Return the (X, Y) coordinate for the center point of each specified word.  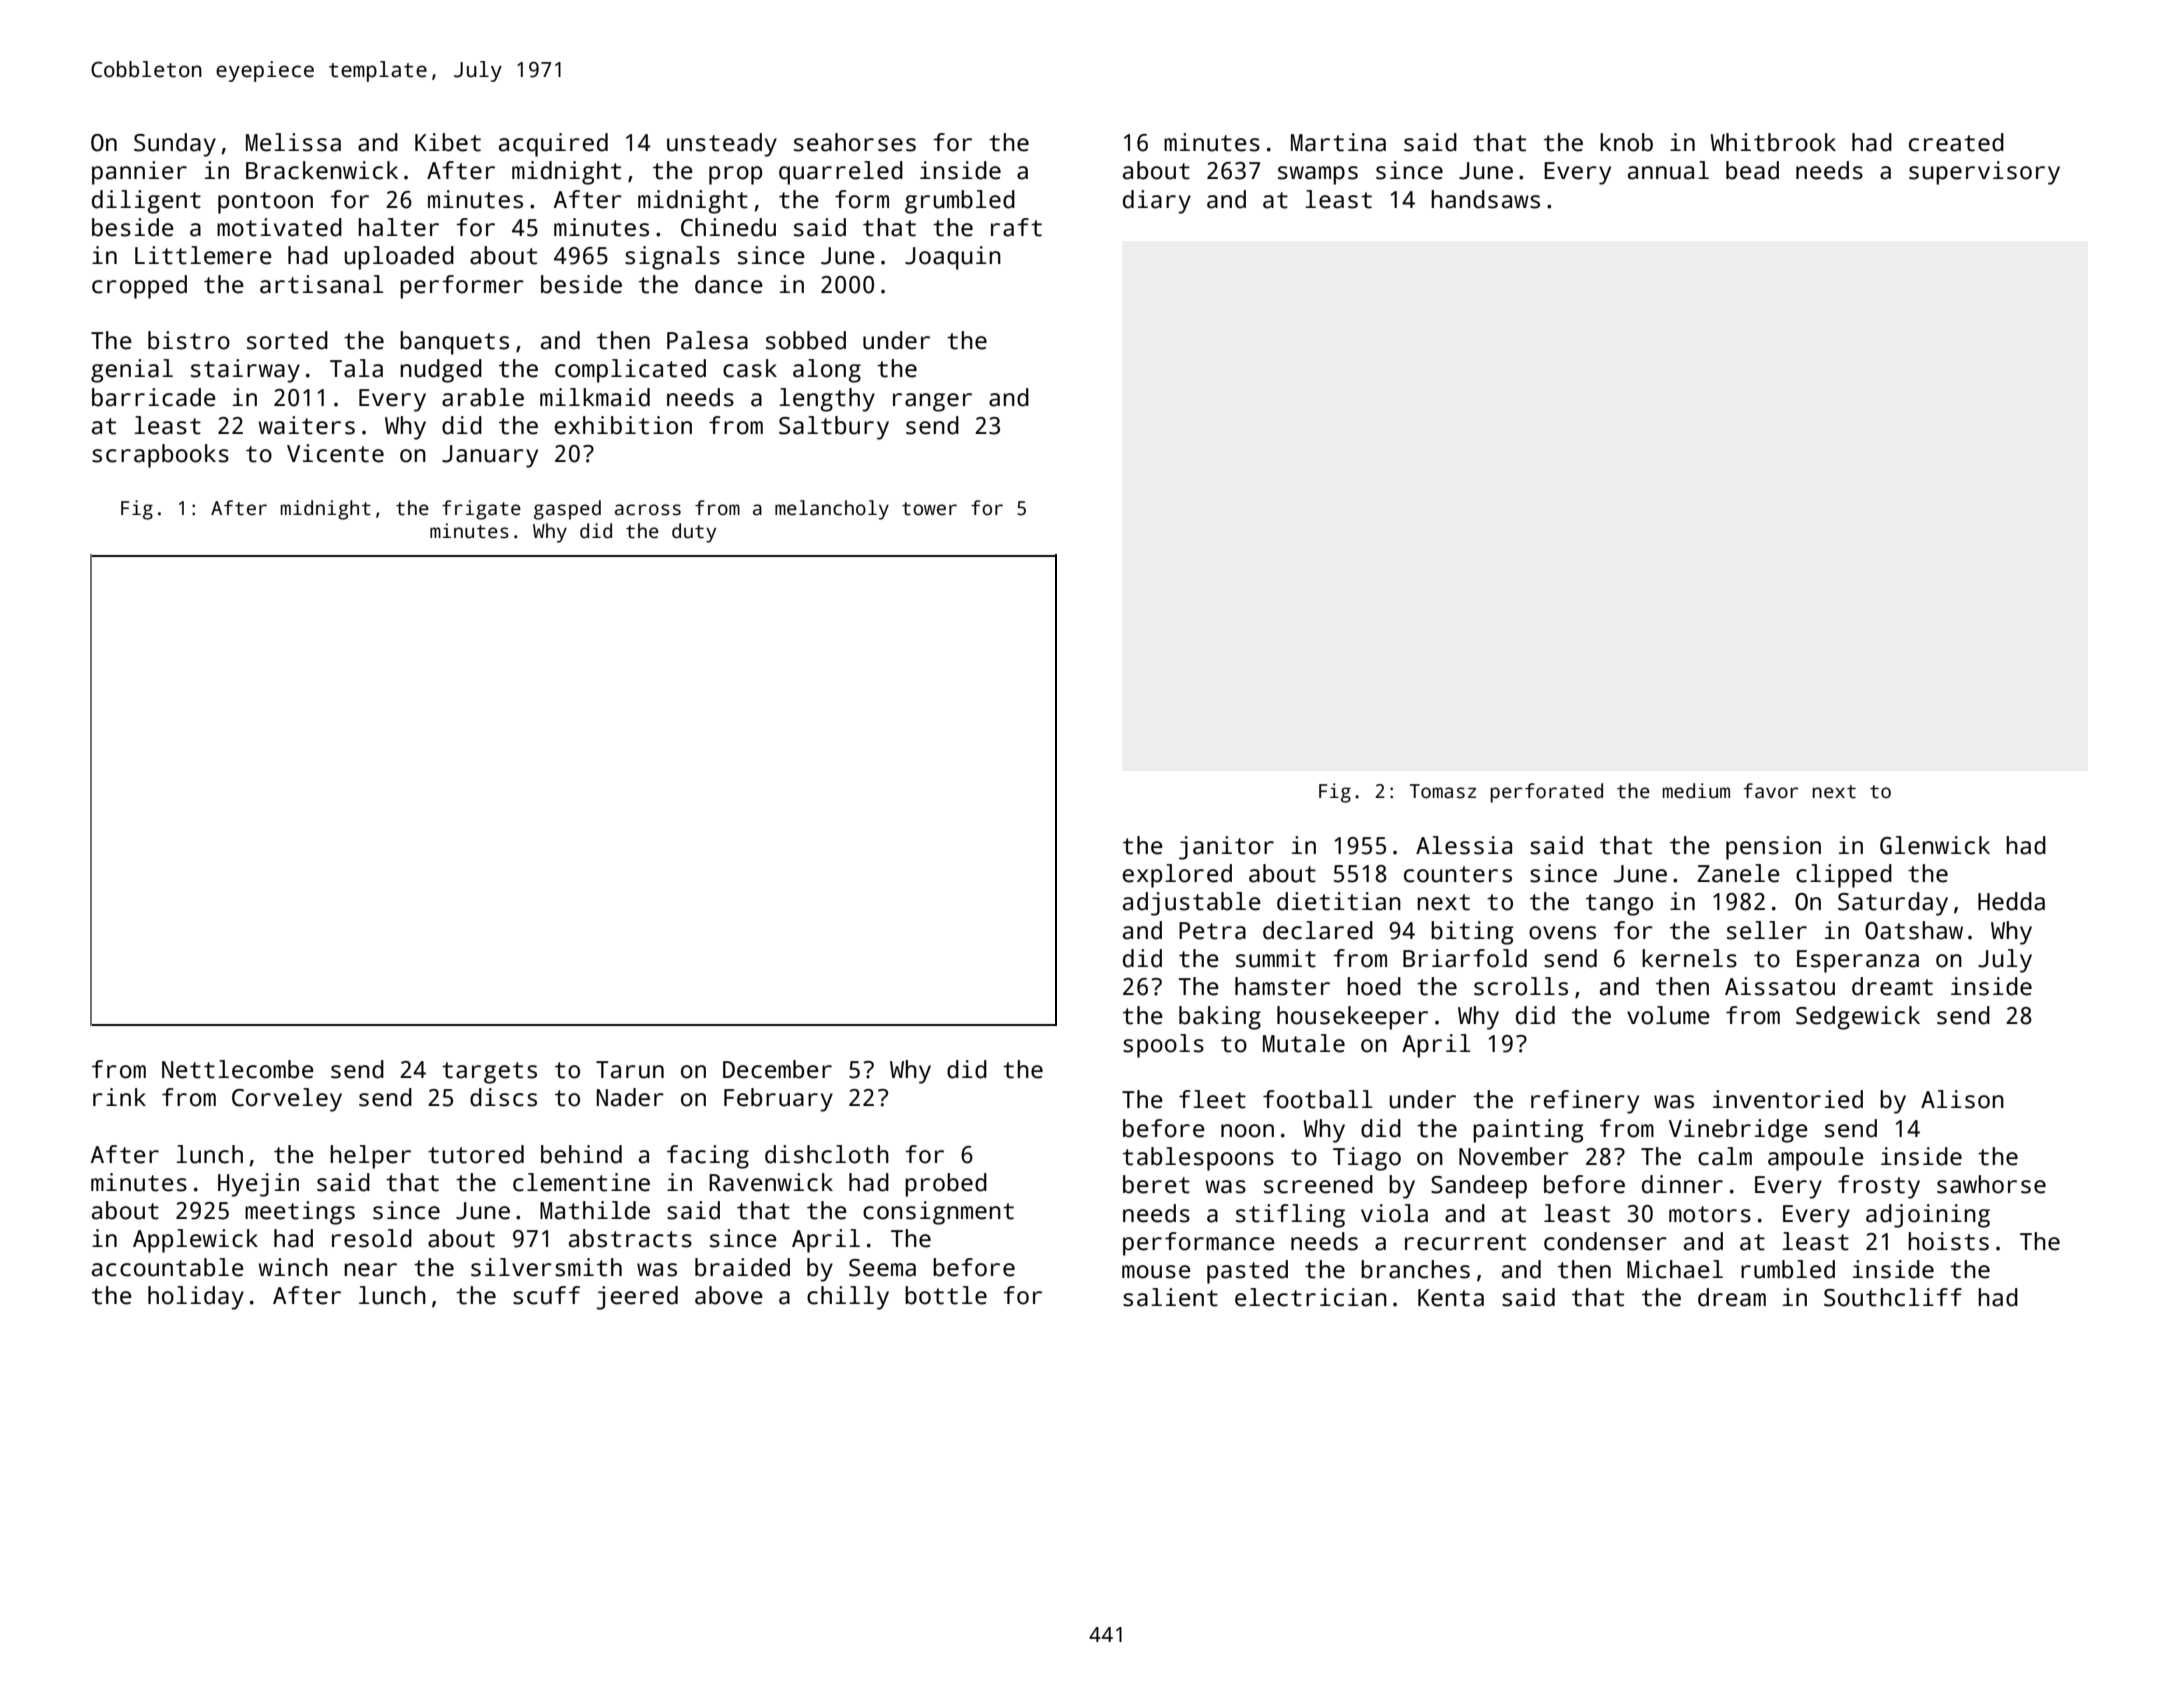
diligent (146, 202)
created (1956, 142)
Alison (1962, 1099)
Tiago (1367, 1159)
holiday (196, 1298)
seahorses (855, 142)
